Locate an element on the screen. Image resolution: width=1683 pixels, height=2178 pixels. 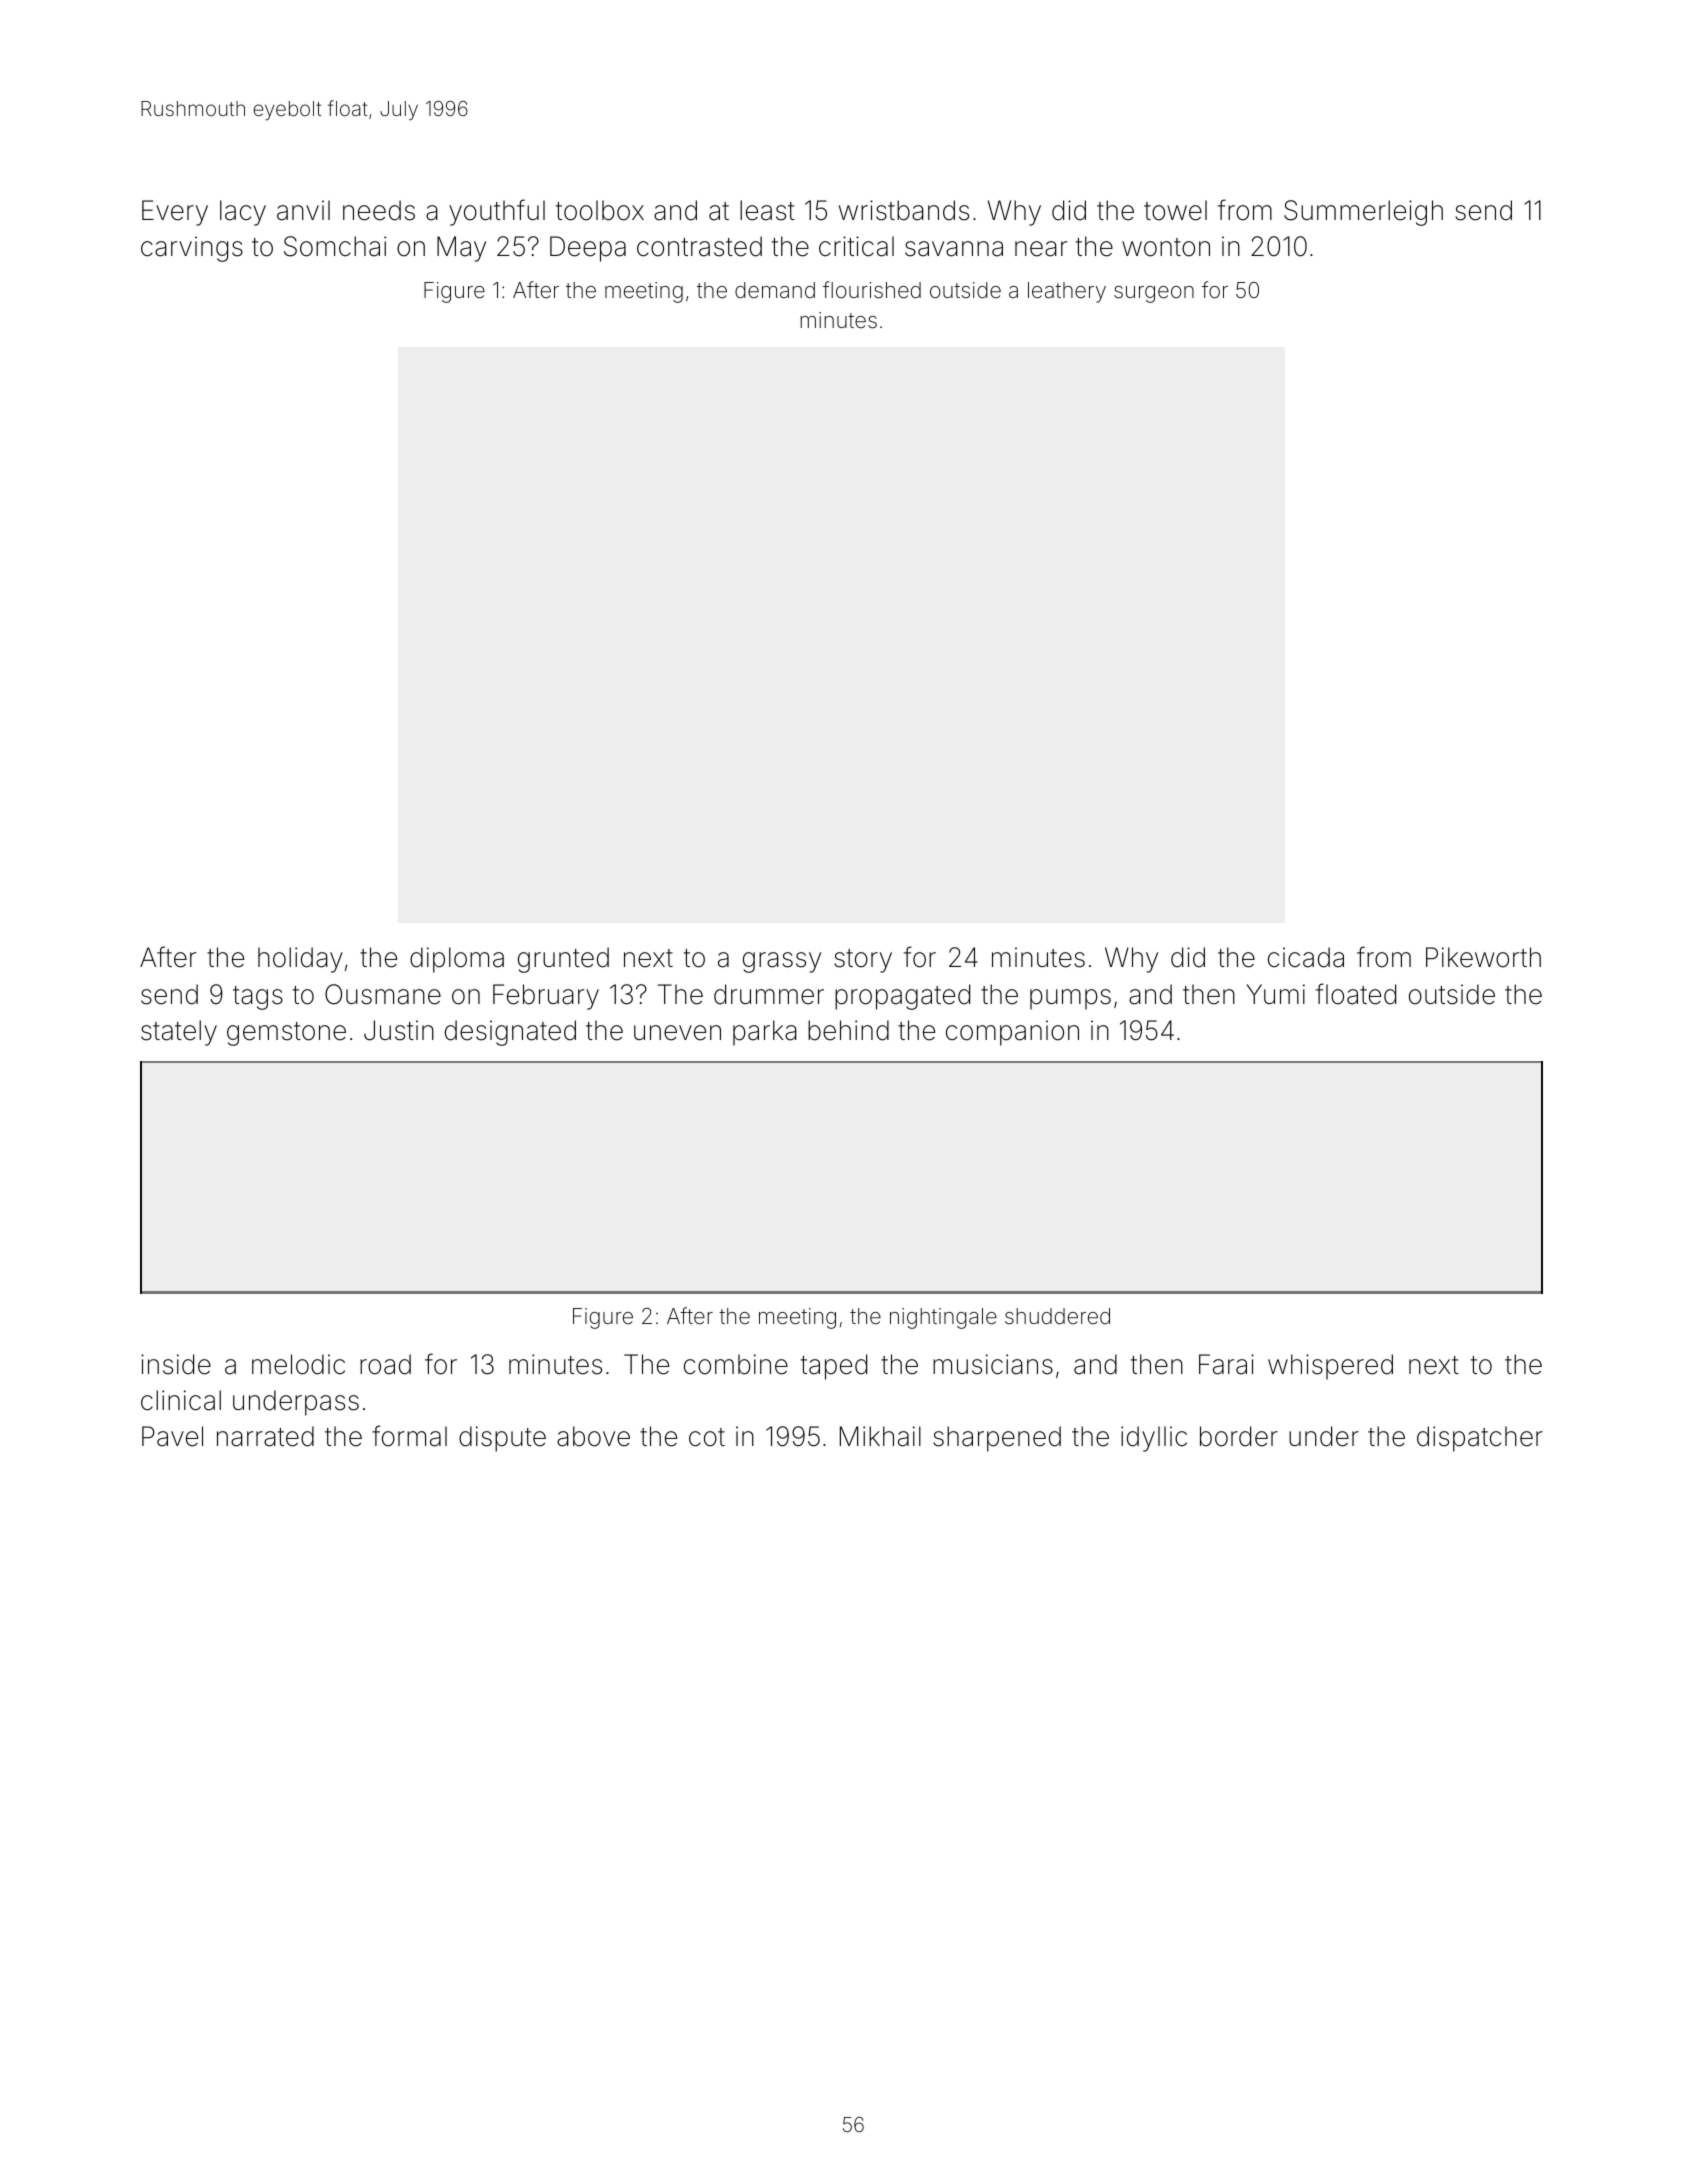
tags is located at coordinates (258, 998).
